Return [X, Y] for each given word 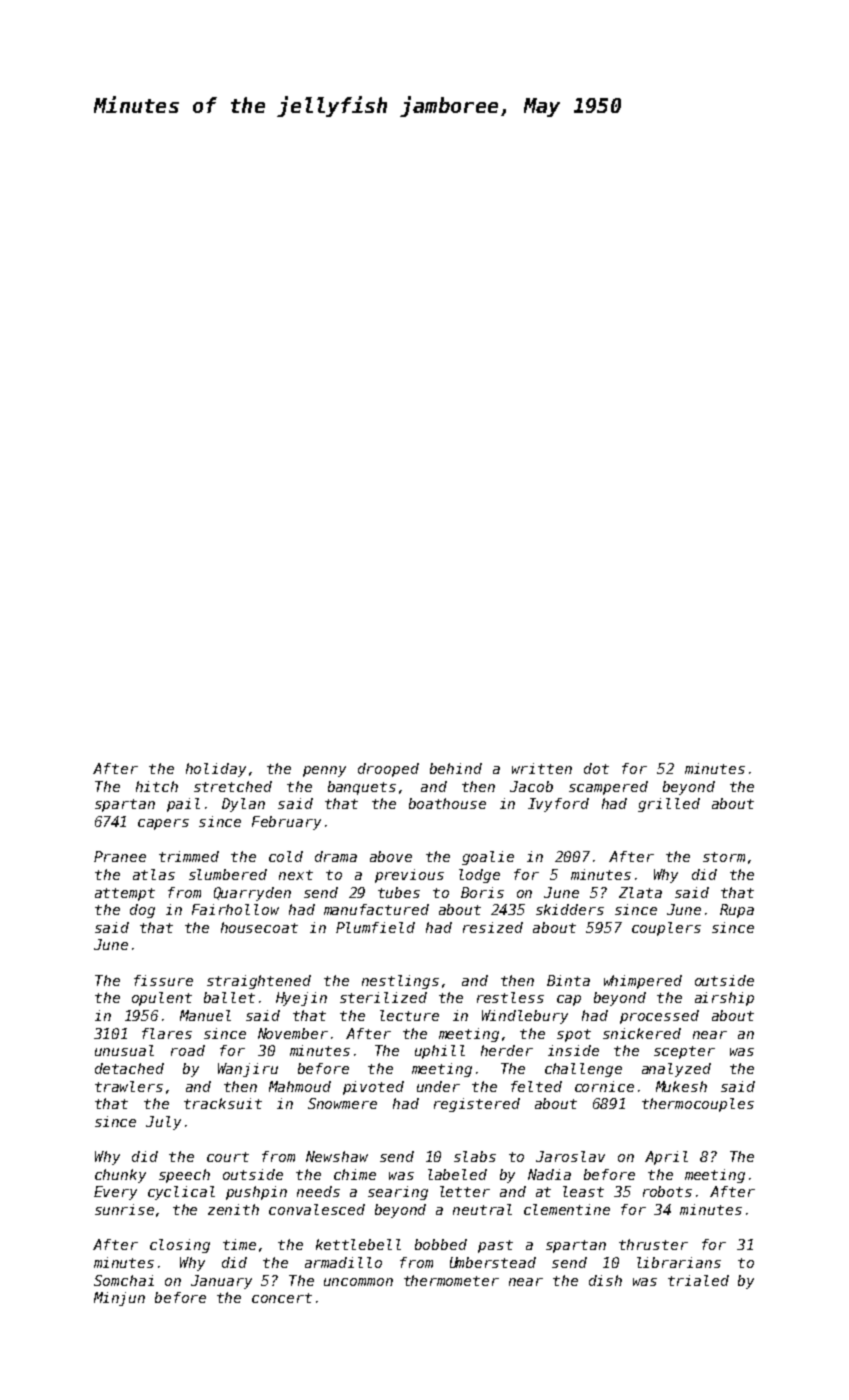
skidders [570, 909]
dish [605, 1280]
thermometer [451, 1280]
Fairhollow [235, 909]
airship [724, 999]
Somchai [124, 1280]
